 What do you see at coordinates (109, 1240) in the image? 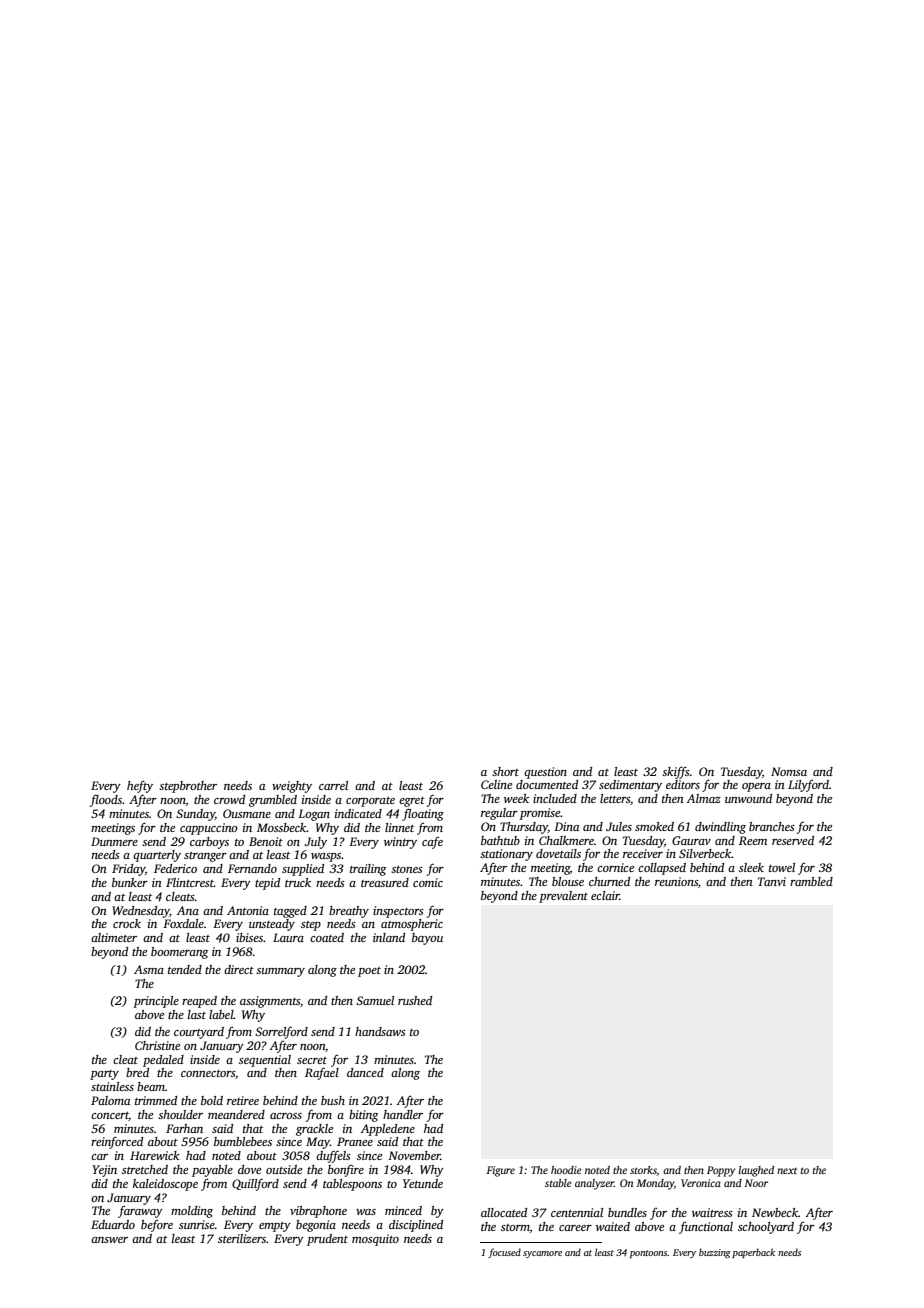
I see `answer` at bounding box center [109, 1240].
